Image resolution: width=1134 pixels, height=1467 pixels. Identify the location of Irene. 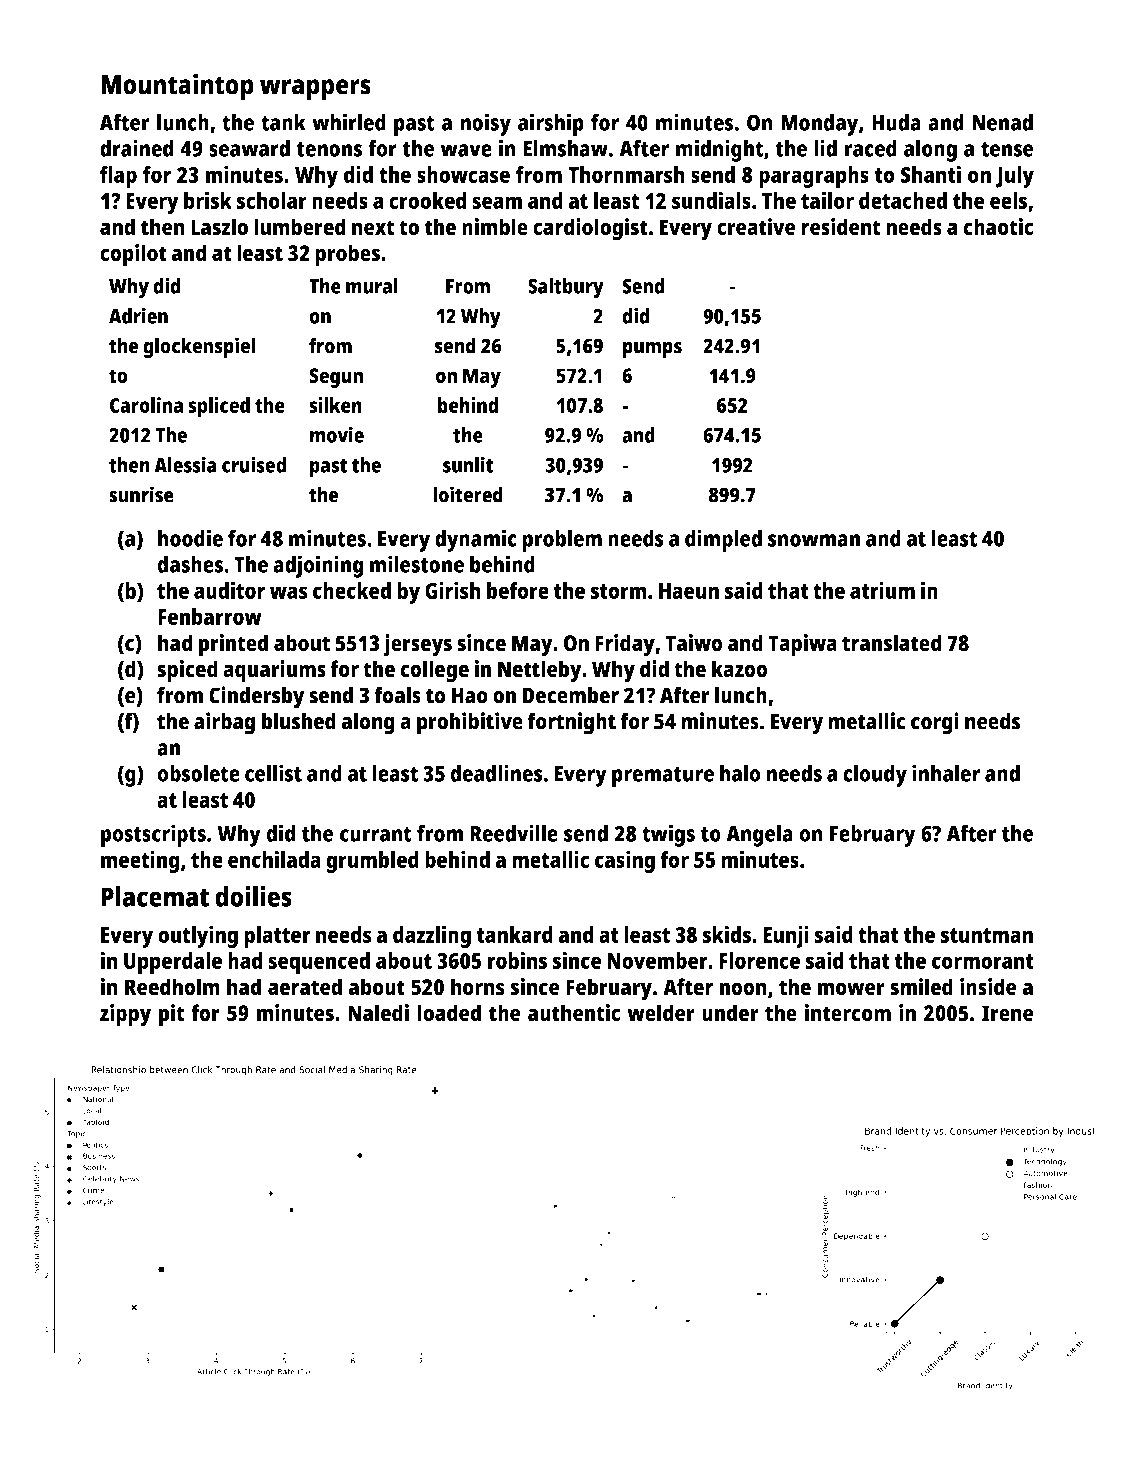
(1008, 1013).
